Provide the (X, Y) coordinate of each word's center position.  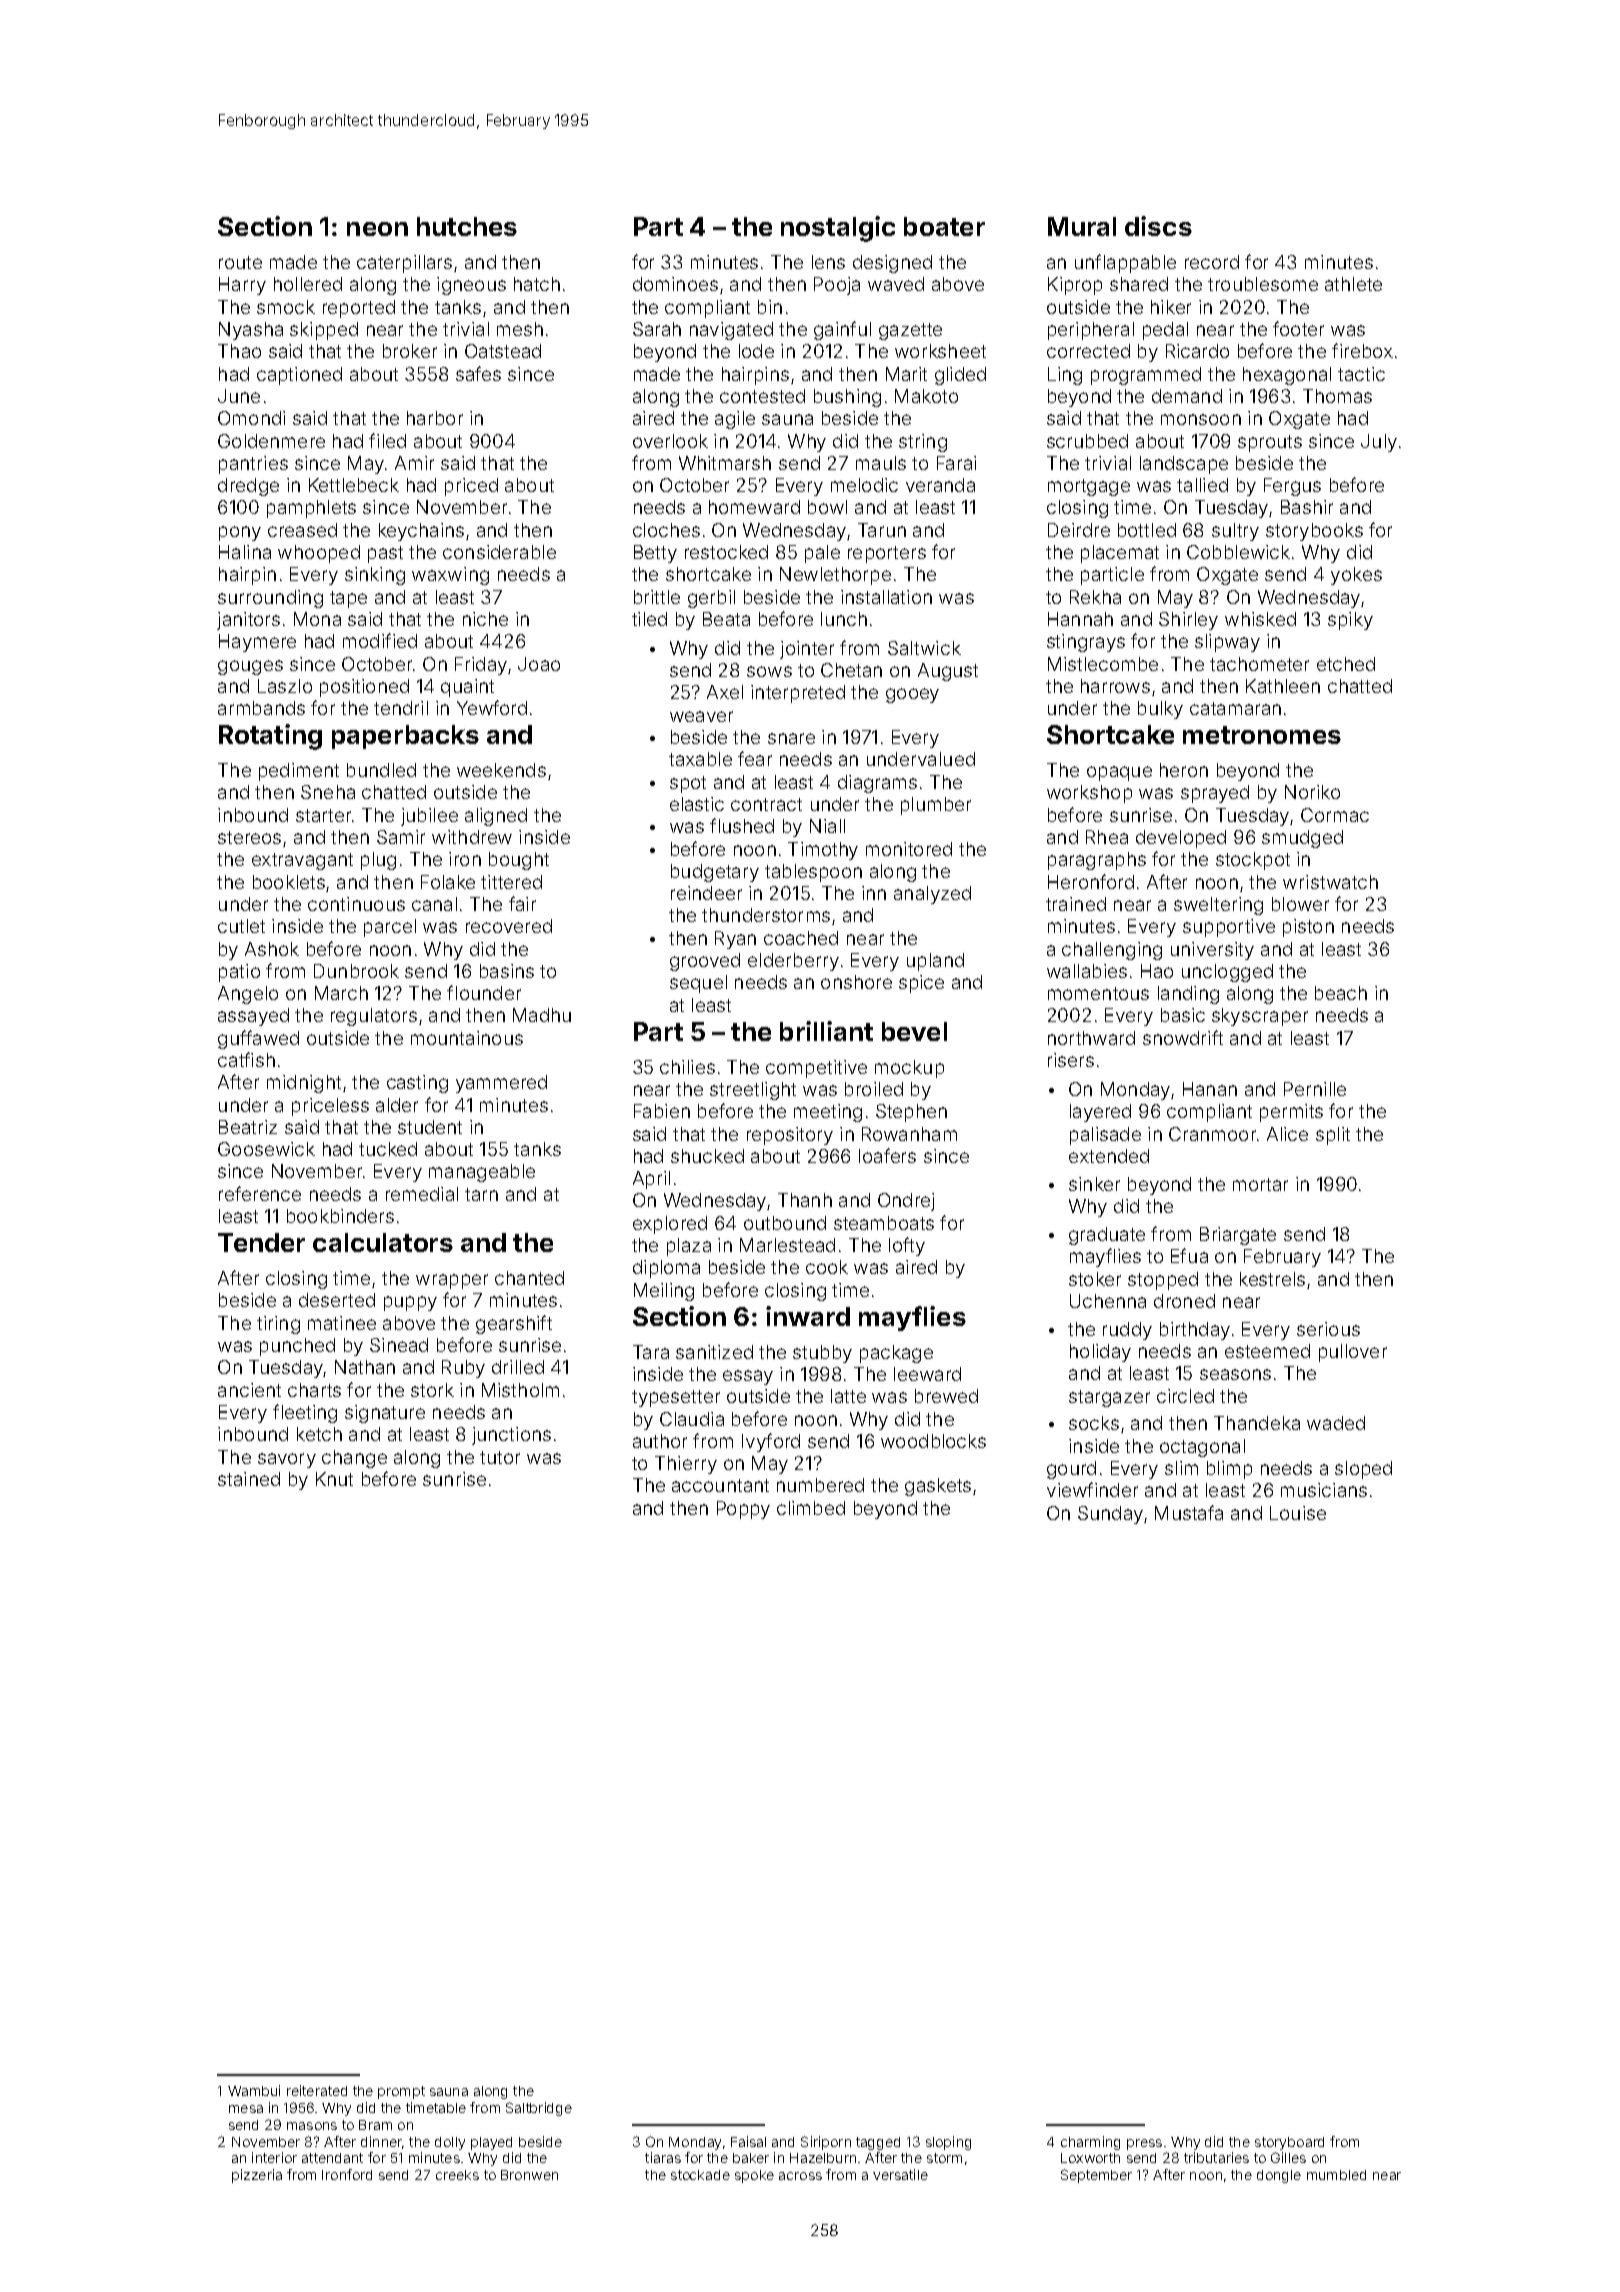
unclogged (1227, 973)
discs (1158, 226)
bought (519, 861)
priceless (330, 1107)
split (1333, 1136)
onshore (856, 982)
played (491, 2143)
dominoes (675, 284)
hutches (467, 226)
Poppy (743, 1510)
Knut (334, 1479)
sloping (948, 2143)
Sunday (1110, 1515)
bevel (914, 1031)
